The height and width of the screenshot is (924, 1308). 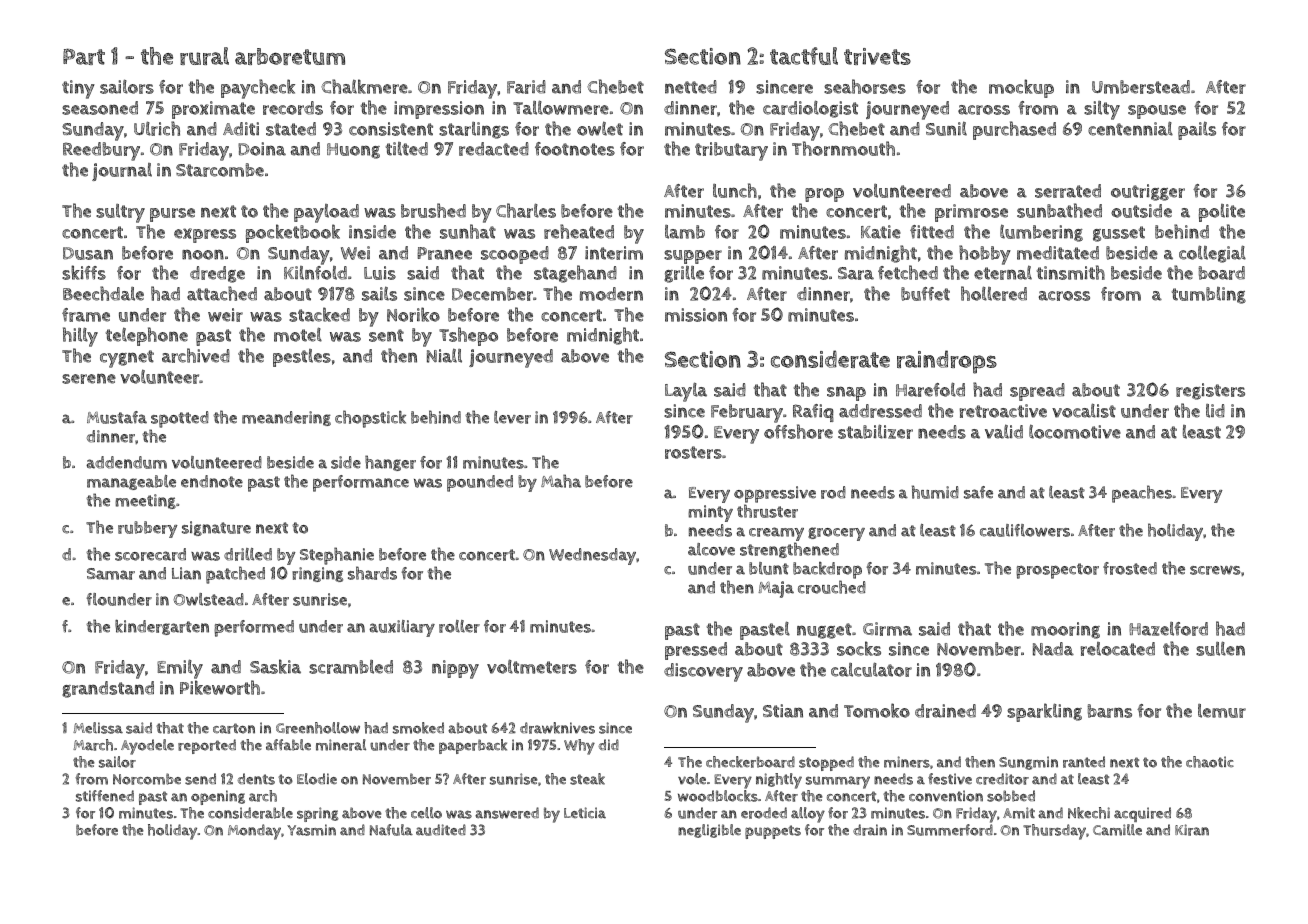 What do you see at coordinates (1089, 813) in the screenshot?
I see `Nkechi` at bounding box center [1089, 813].
